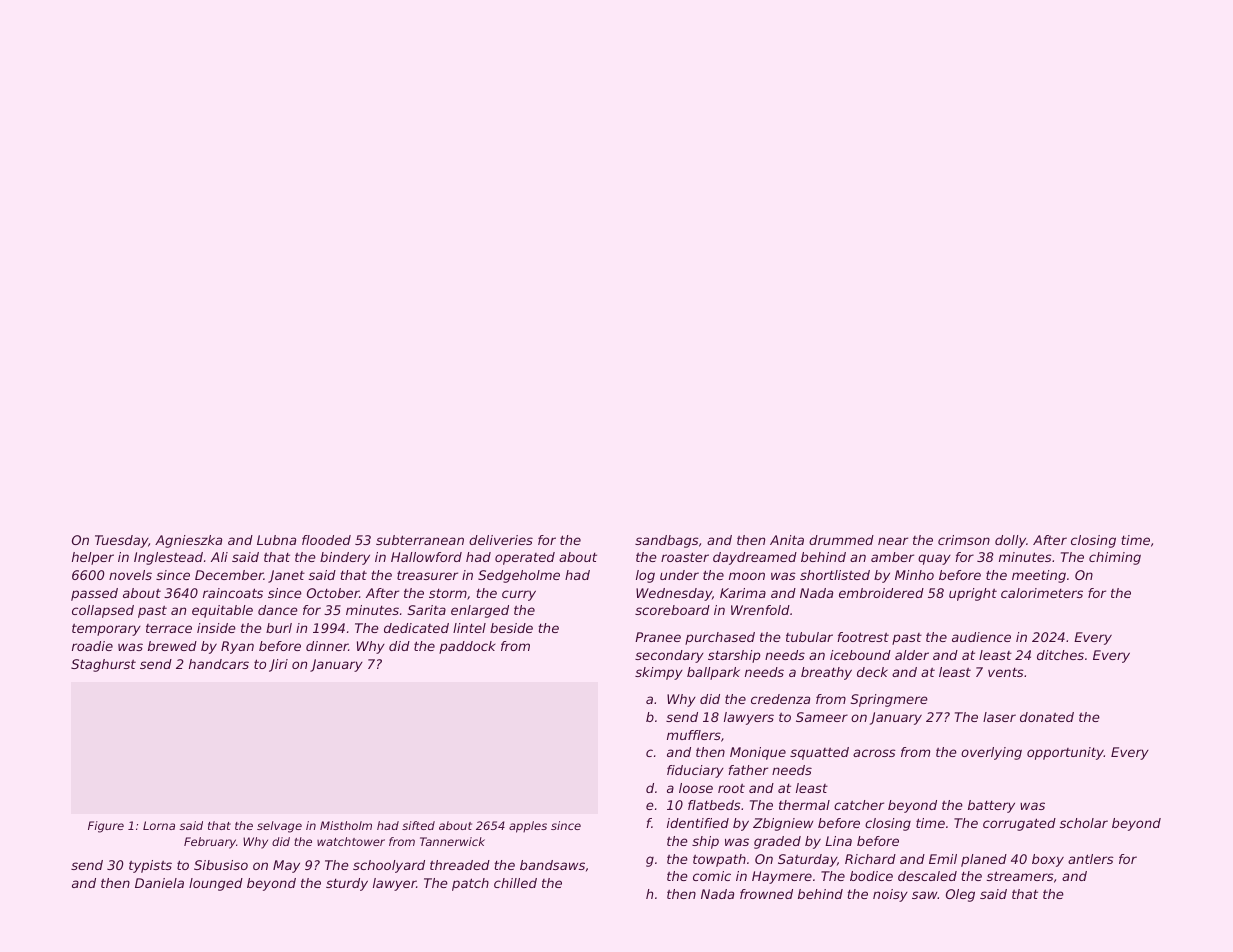 The height and width of the screenshot is (952, 1233). What do you see at coordinates (912, 655) in the screenshot?
I see `alder` at bounding box center [912, 655].
